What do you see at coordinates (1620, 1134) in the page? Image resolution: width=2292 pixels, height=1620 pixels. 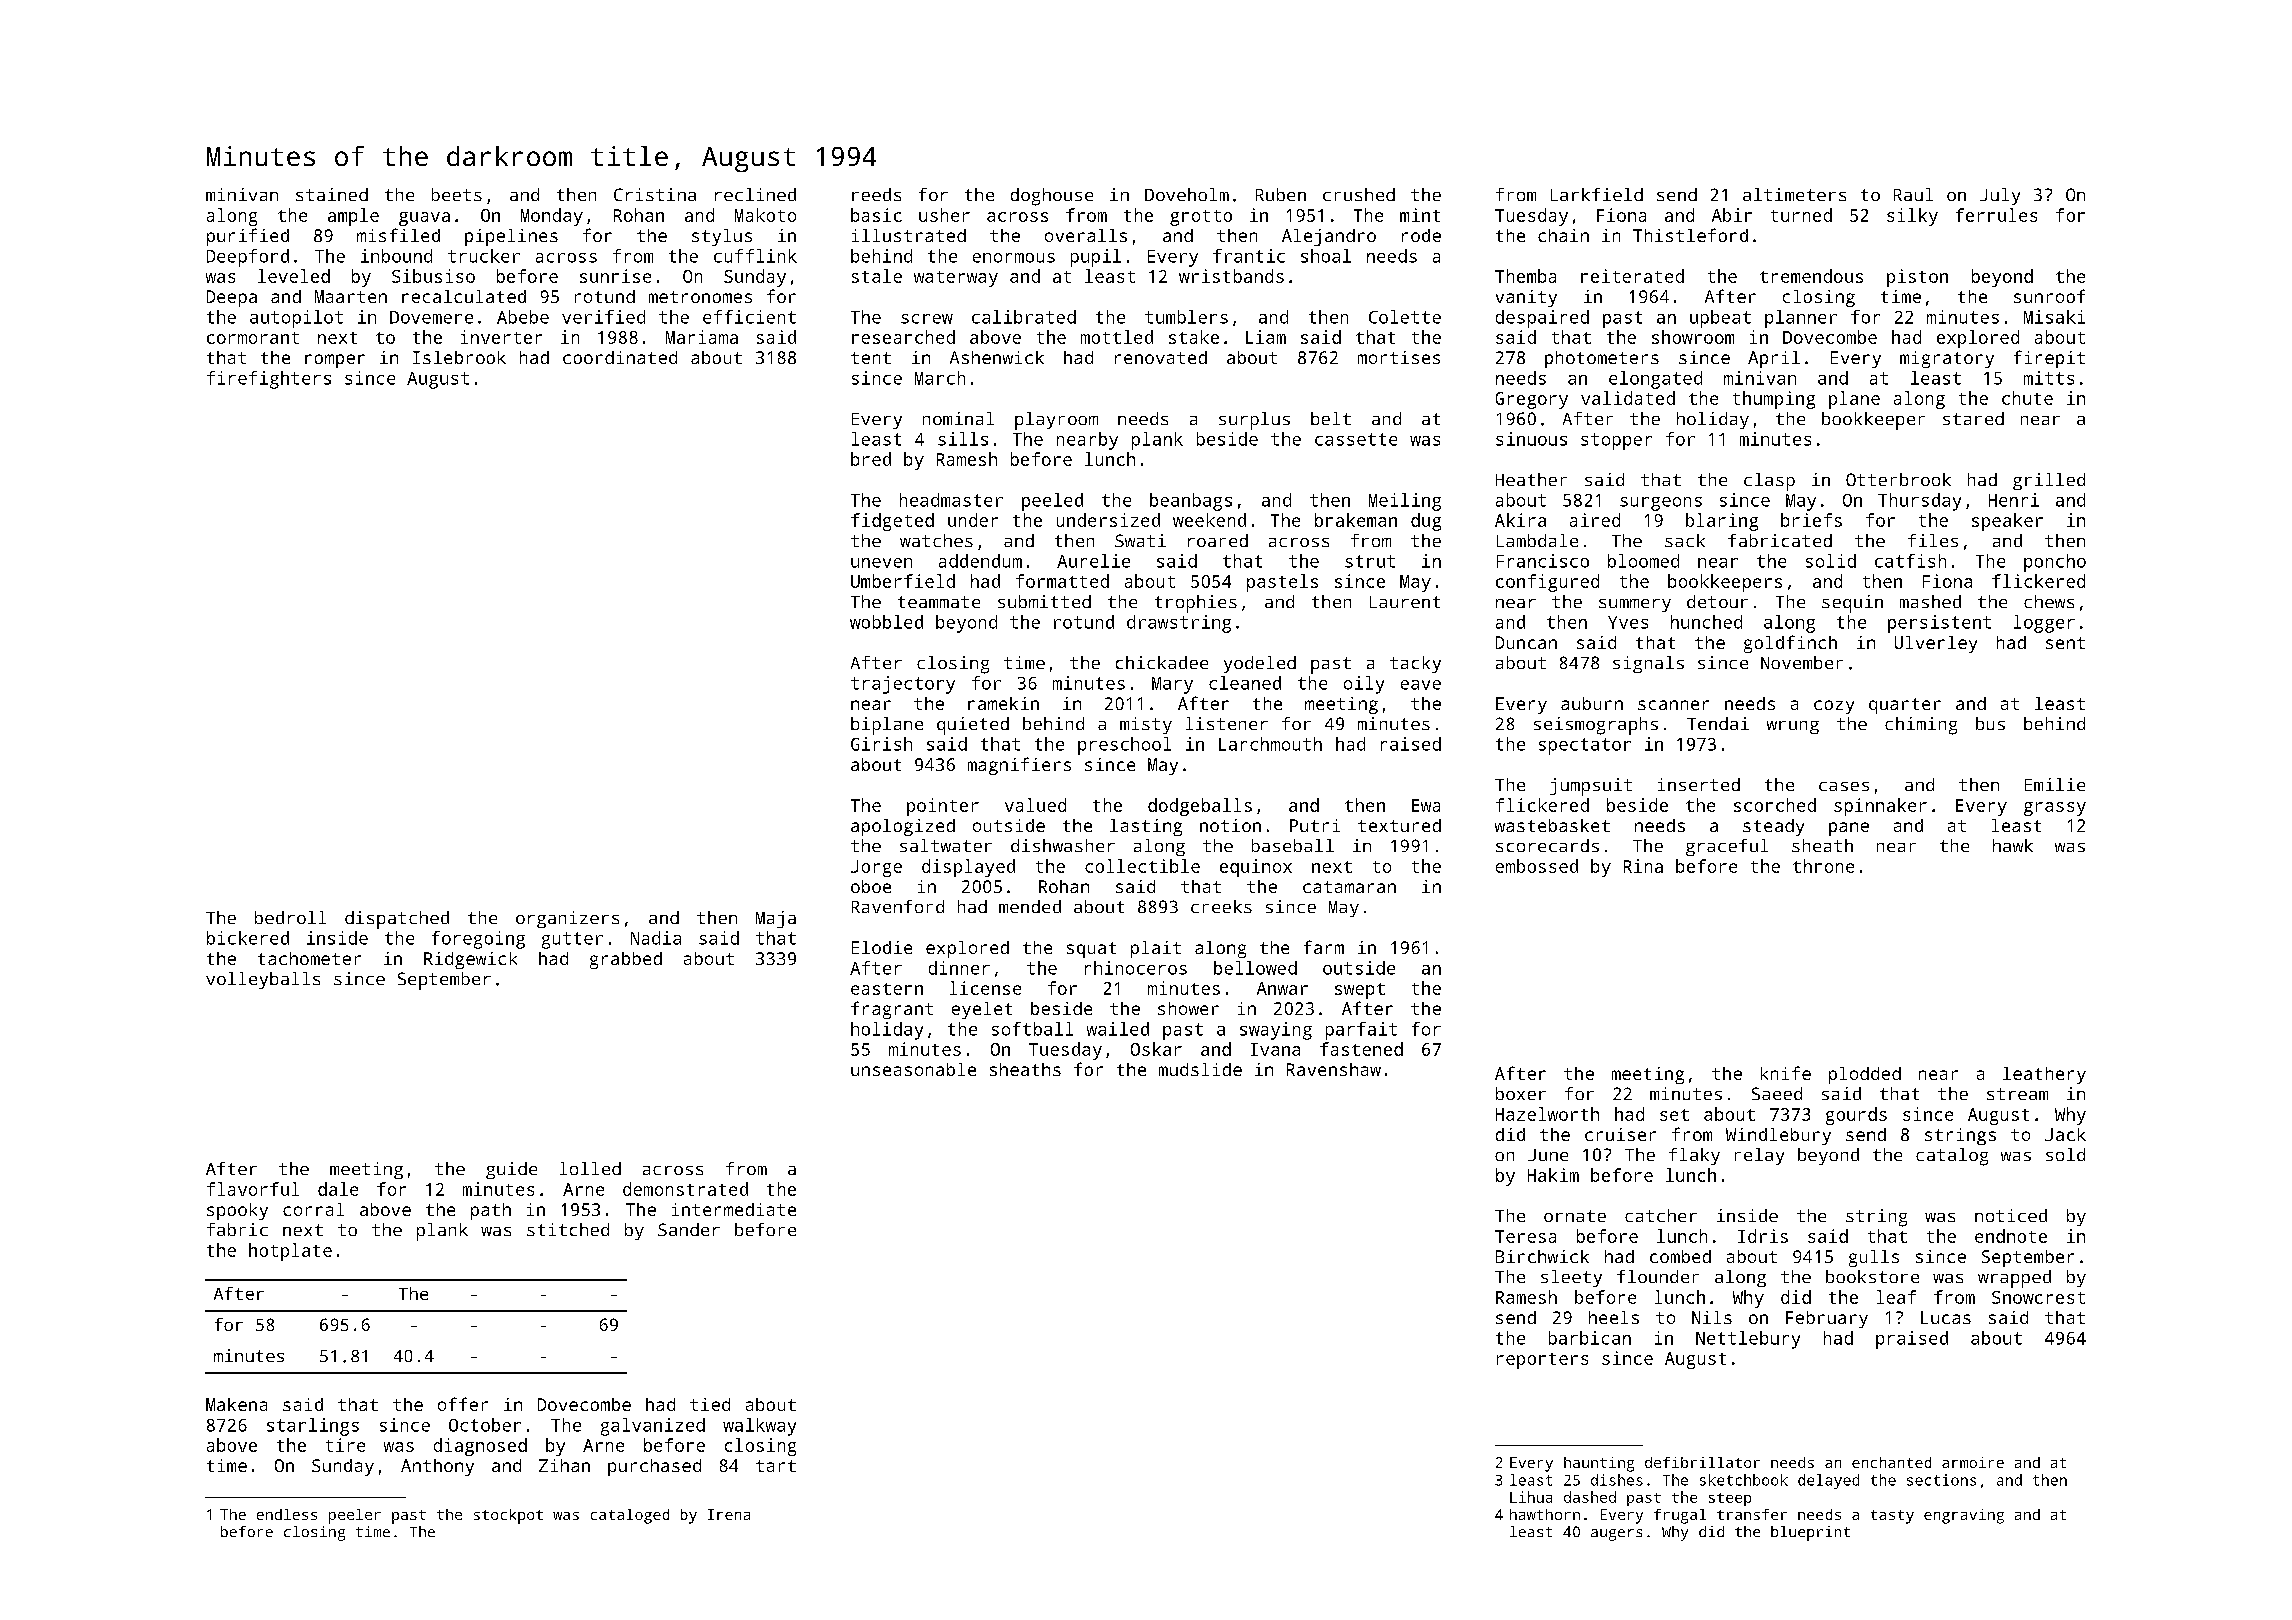 I see `cruiser` at bounding box center [1620, 1134].
